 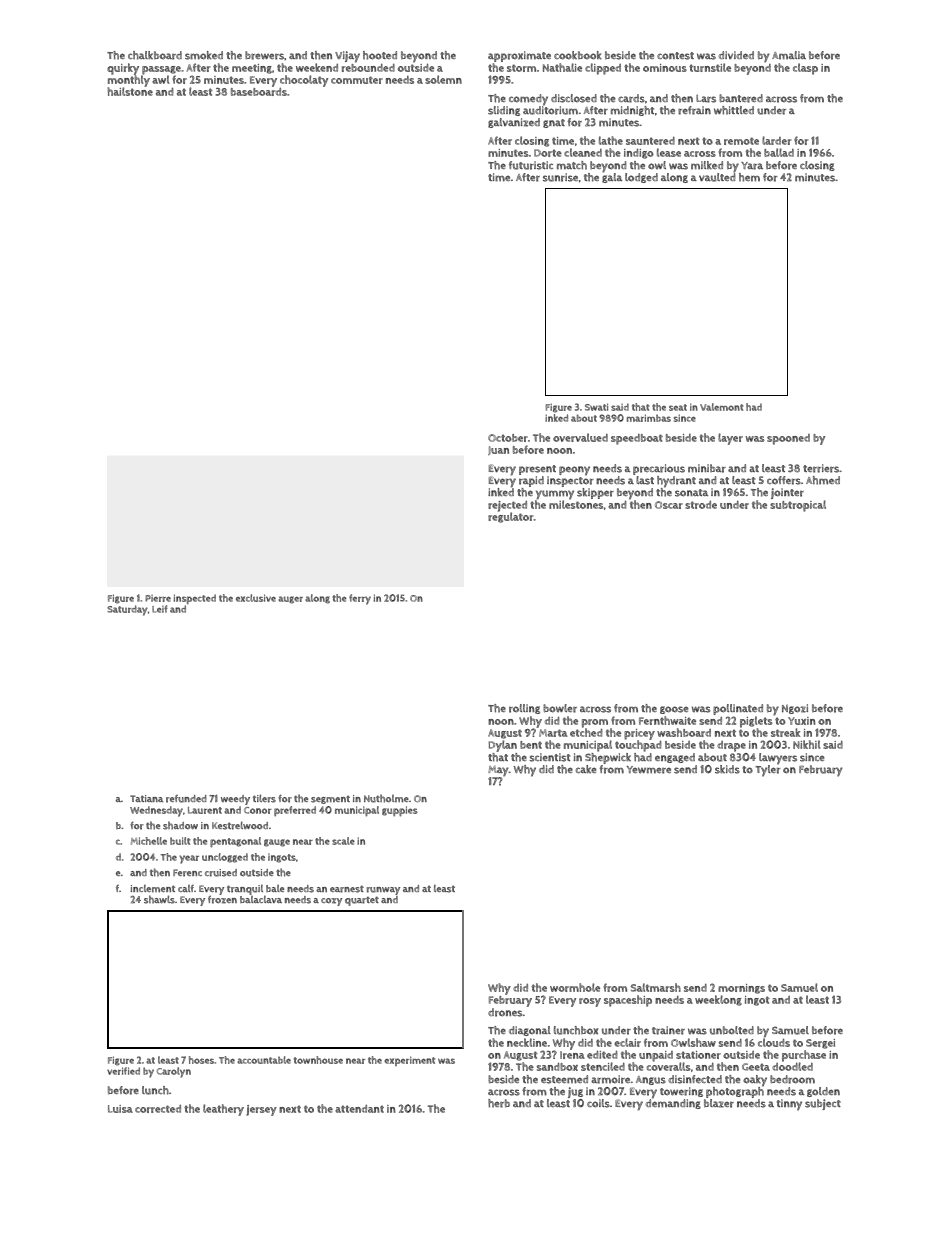 I want to click on herb, so click(x=499, y=1103).
